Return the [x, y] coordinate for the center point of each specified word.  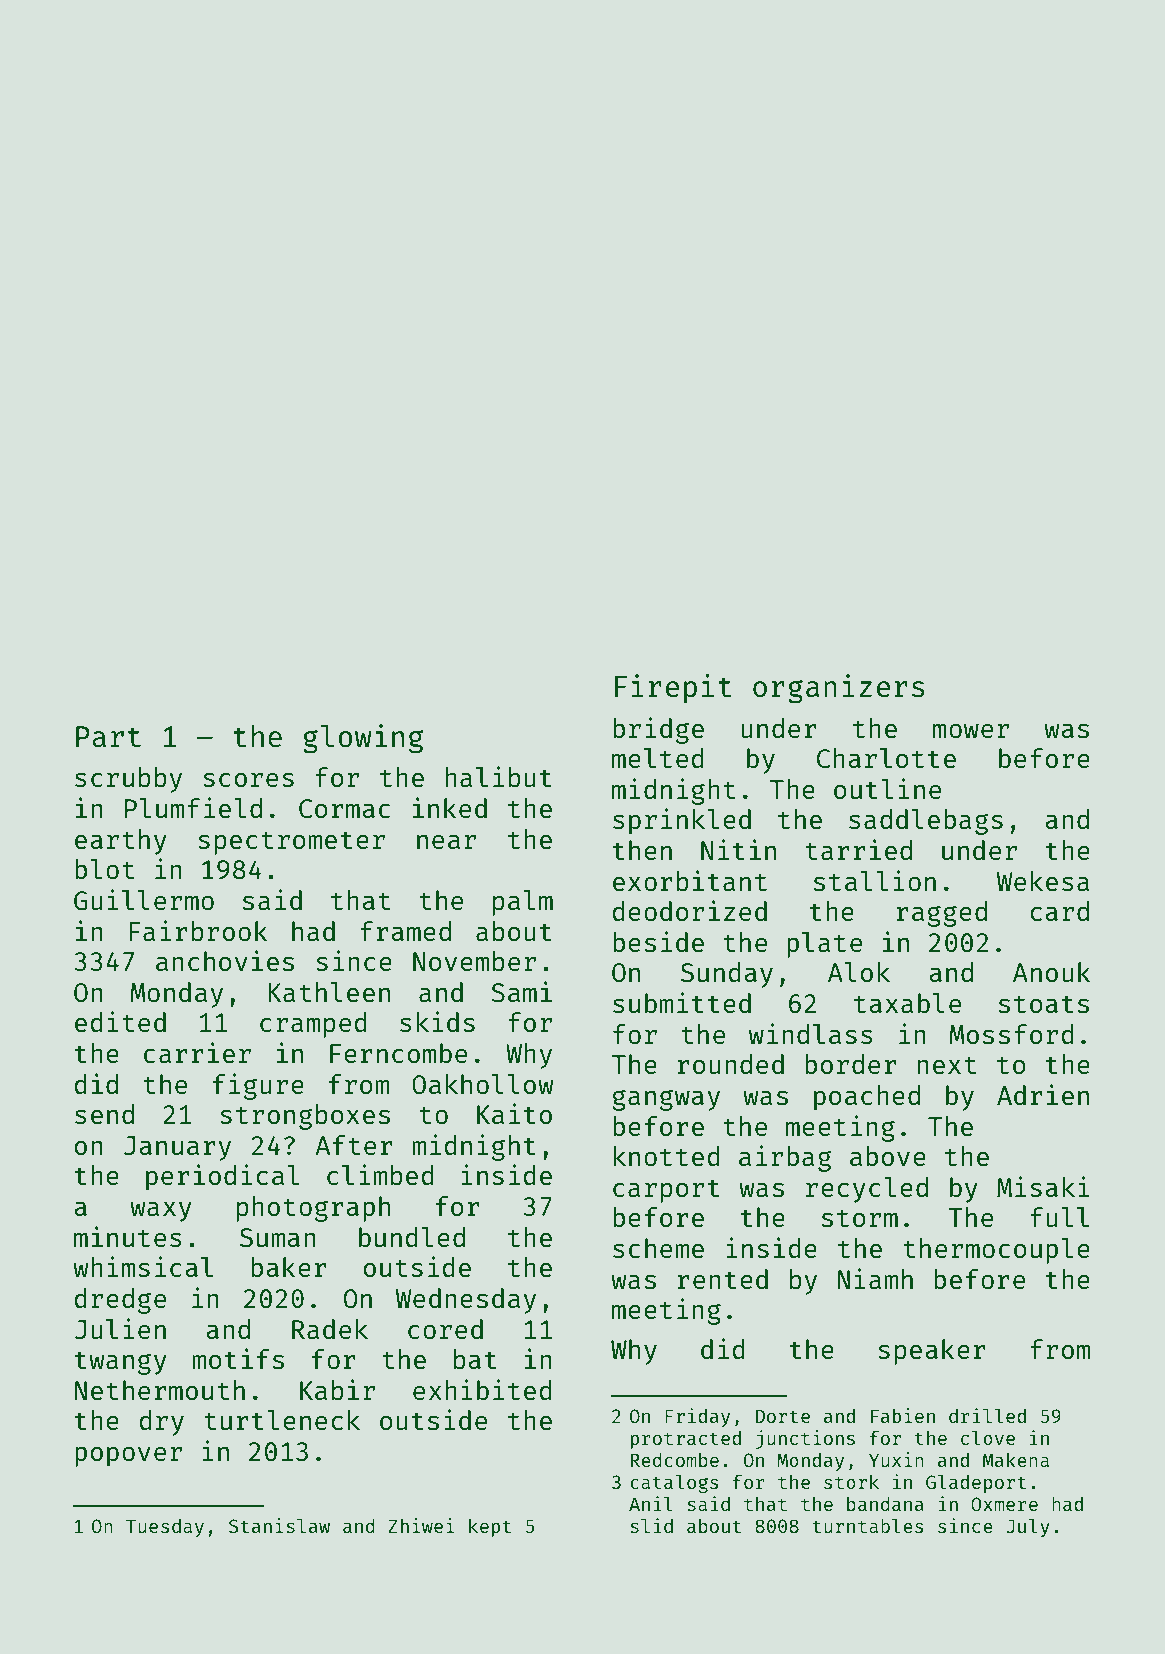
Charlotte [886, 758]
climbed [380, 1174]
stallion [875, 880]
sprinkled [682, 821]
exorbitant [690, 880]
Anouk [1052, 972]
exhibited [482, 1389]
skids [437, 1021]
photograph [313, 1209]
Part [108, 736]
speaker [932, 1352]
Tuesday [165, 1527]
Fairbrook [198, 930]
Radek [330, 1329]
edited [120, 1021]
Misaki [1043, 1186]
